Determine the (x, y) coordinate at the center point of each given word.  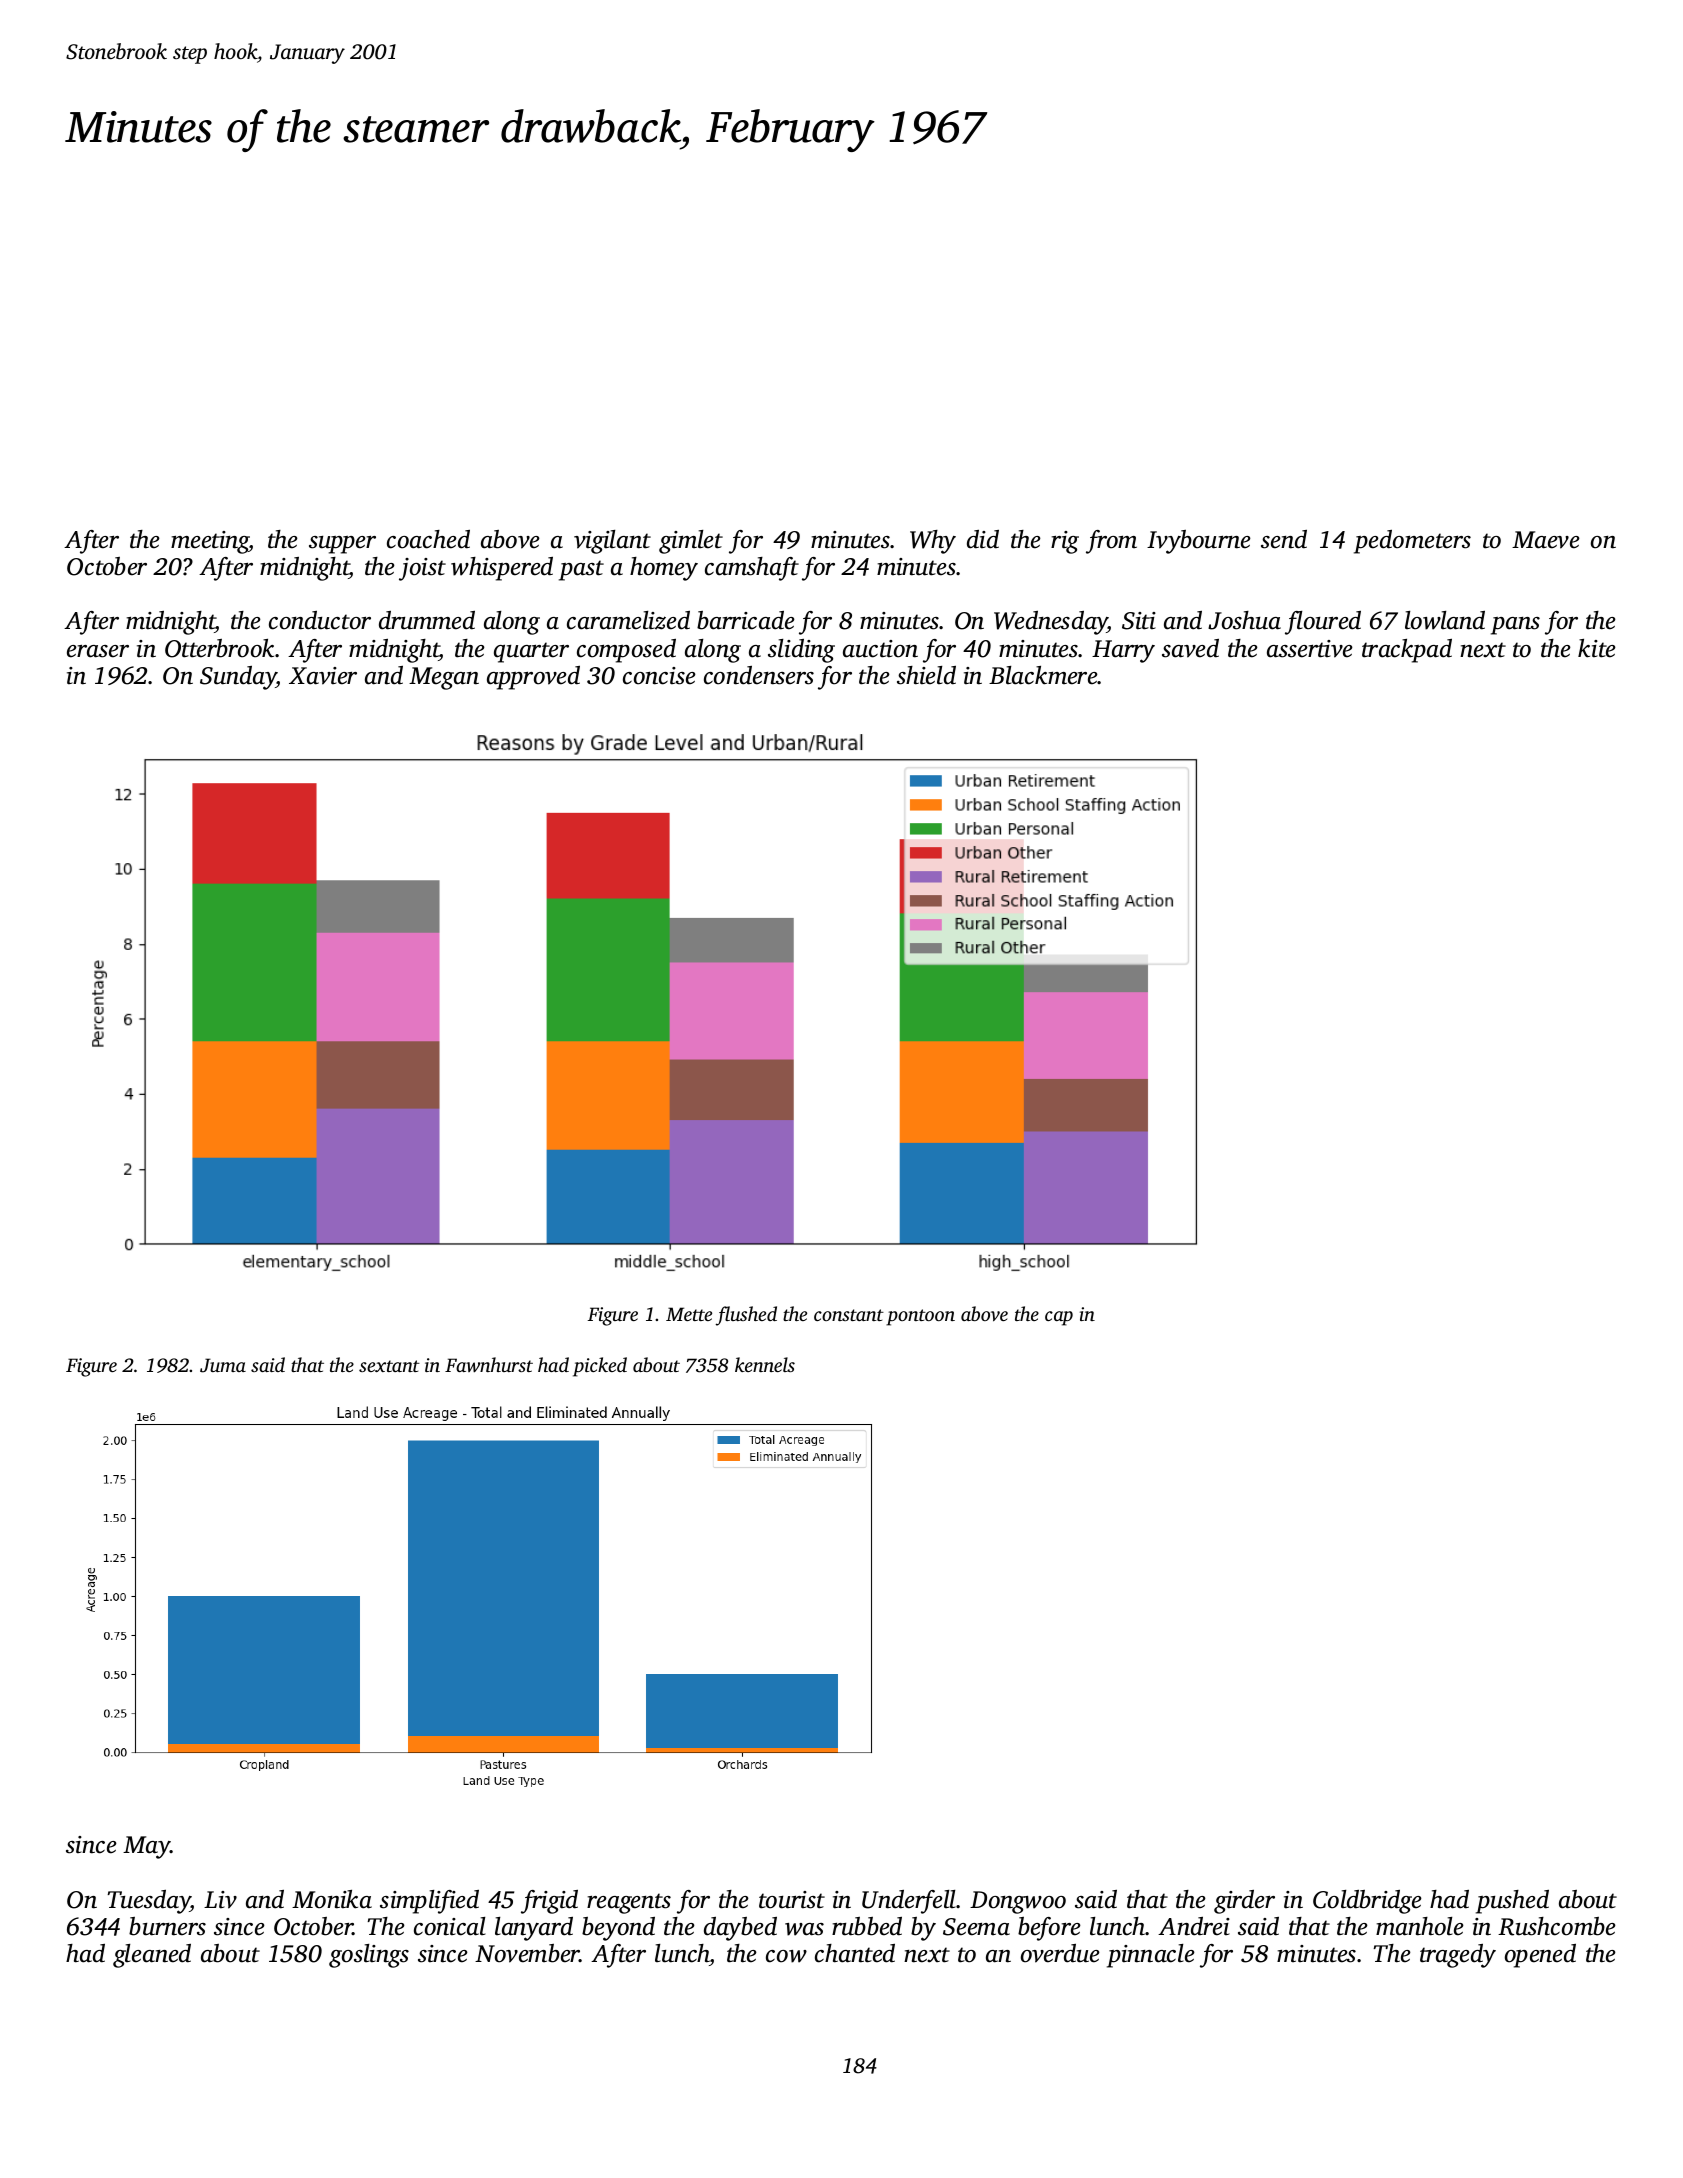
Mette (689, 1314)
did (983, 539)
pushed (1512, 1902)
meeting (210, 542)
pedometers (1412, 542)
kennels (765, 1364)
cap (1059, 1318)
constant (849, 1315)
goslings (369, 1956)
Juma (223, 1365)
